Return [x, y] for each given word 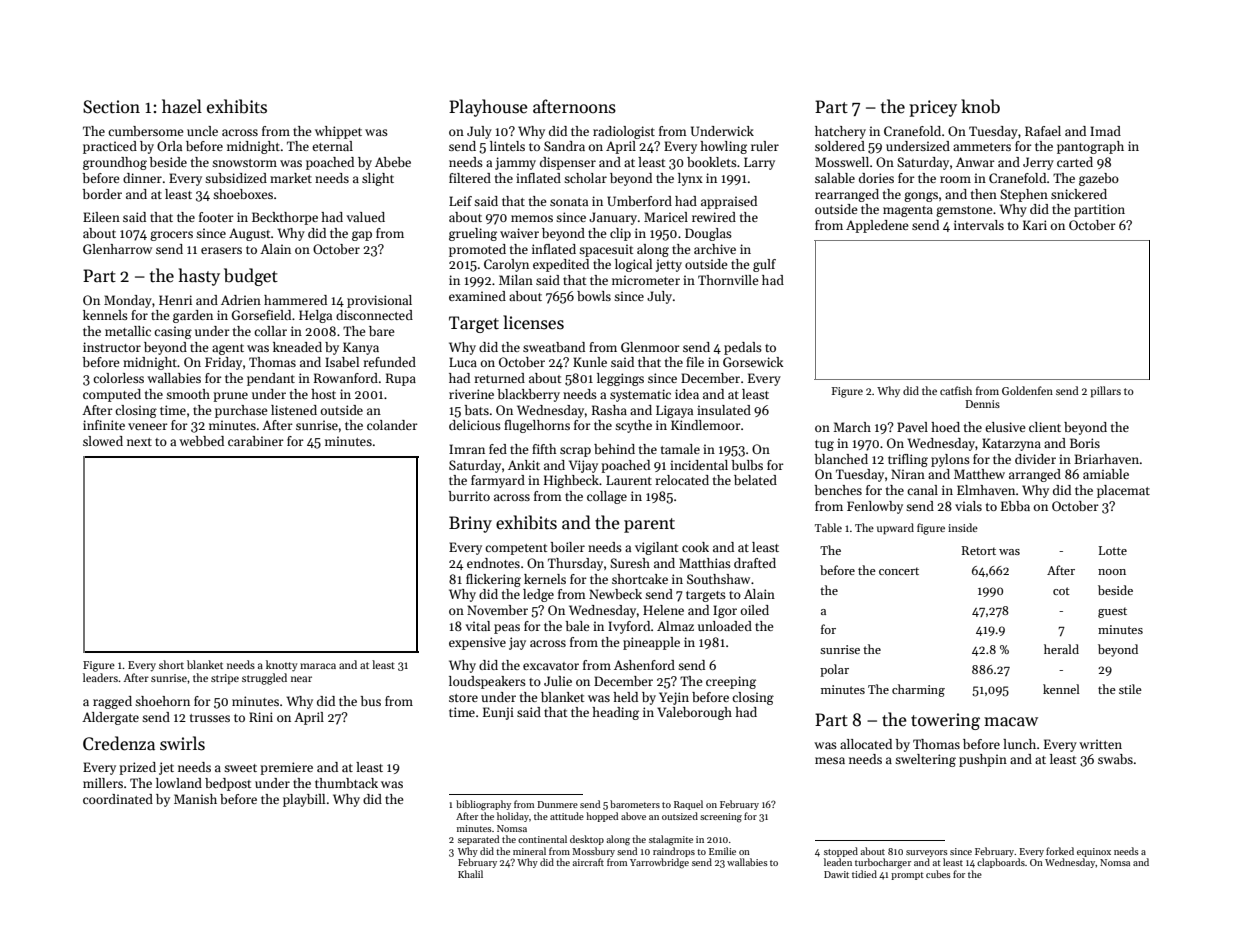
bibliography [483, 805]
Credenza [119, 743]
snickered [1079, 194]
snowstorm [244, 163]
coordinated [118, 799]
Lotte [1113, 550]
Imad [1105, 131]
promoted [477, 250]
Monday [128, 301]
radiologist [624, 132]
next [139, 442]
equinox [1094, 852]
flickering [493, 580]
